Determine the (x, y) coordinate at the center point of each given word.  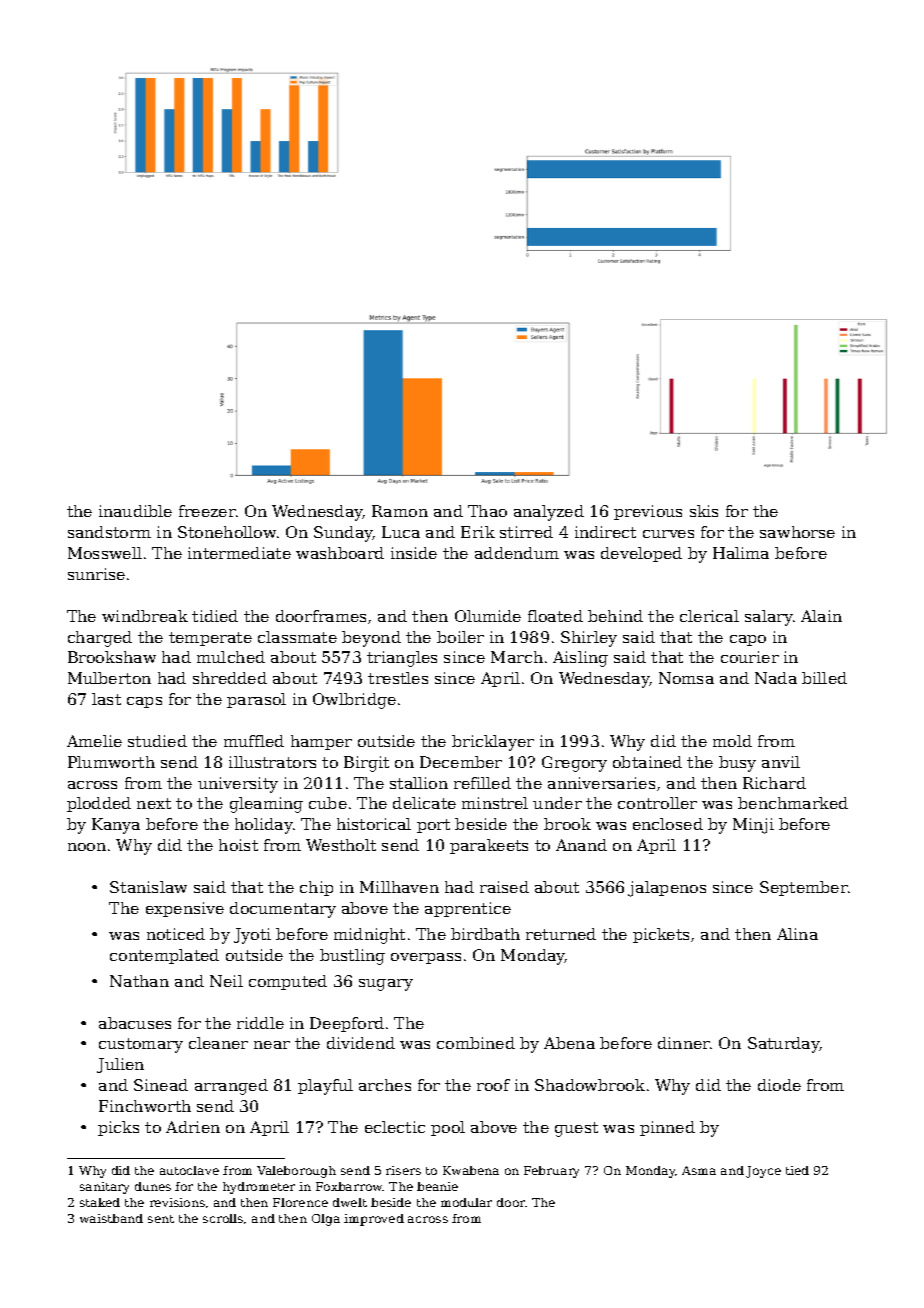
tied (797, 1170)
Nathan (139, 981)
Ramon (400, 511)
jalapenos (667, 889)
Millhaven (399, 887)
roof (493, 1085)
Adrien (193, 1127)
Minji (753, 826)
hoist (238, 845)
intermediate (239, 553)
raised (504, 887)
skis (704, 511)
